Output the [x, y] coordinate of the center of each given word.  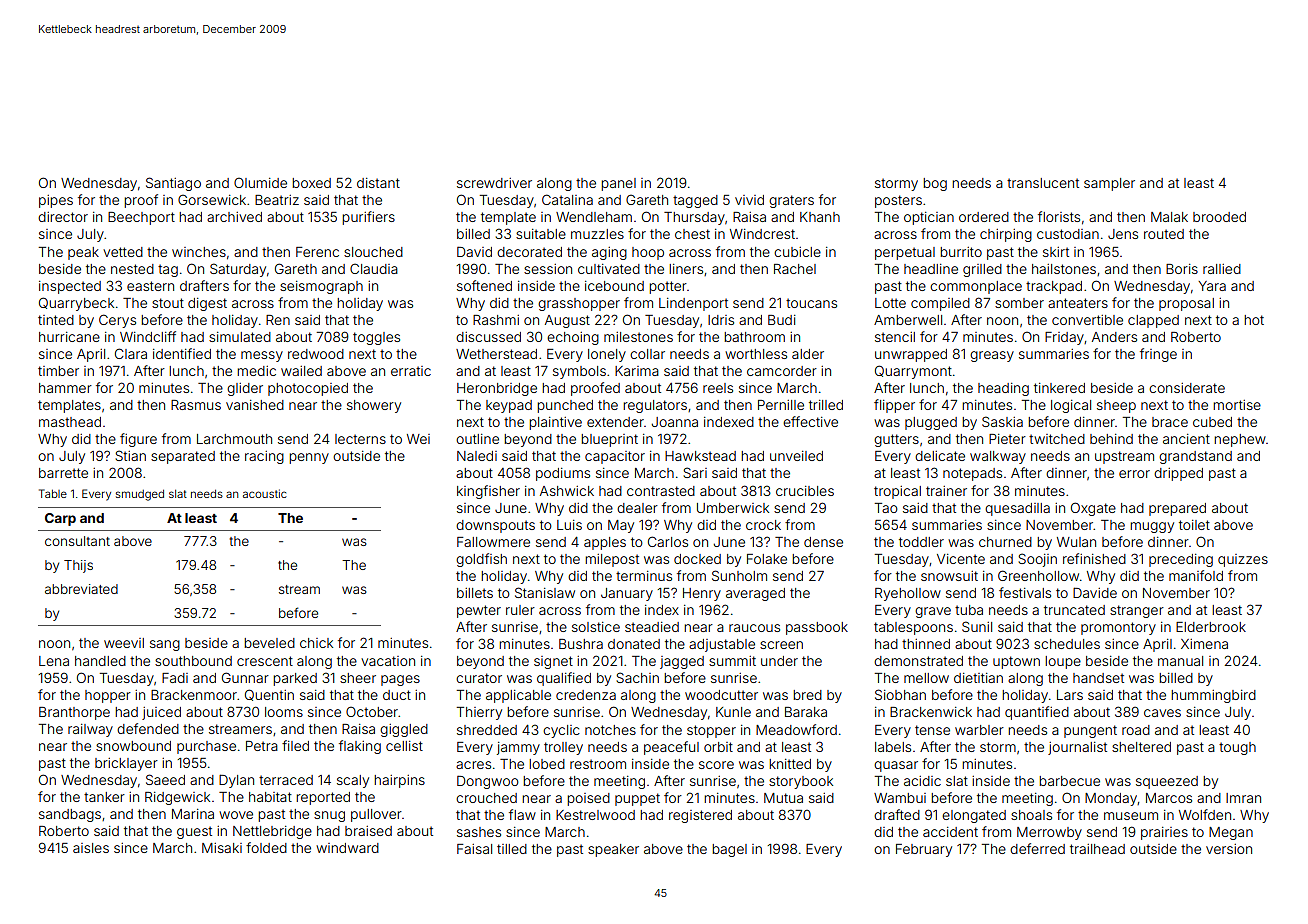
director [63, 217]
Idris [721, 320]
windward [347, 848]
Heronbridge [497, 389]
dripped [1178, 474]
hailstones [1064, 269]
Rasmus [196, 405]
